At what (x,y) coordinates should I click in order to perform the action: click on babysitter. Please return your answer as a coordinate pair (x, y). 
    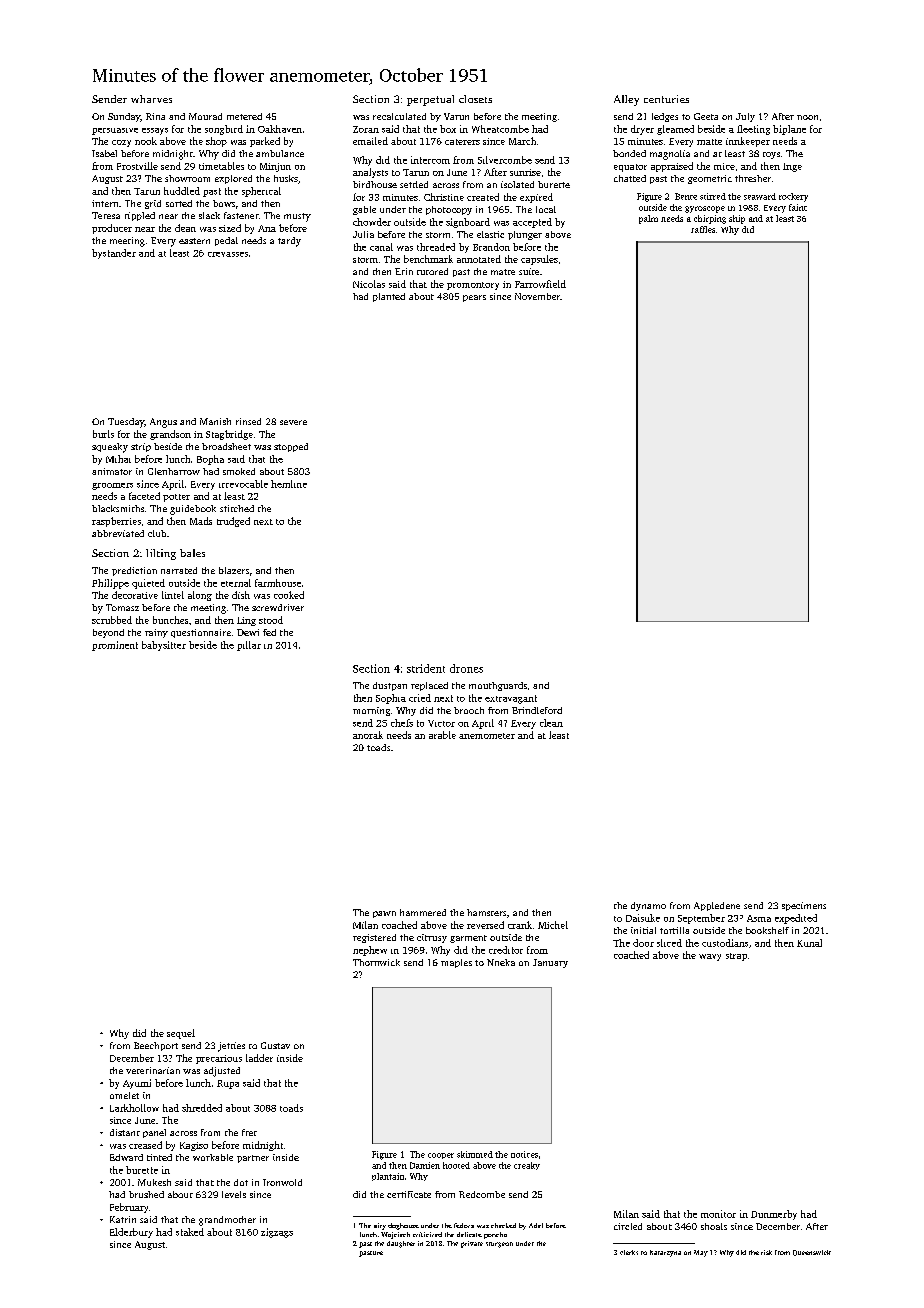
    Looking at the image, I should click on (164, 646).
